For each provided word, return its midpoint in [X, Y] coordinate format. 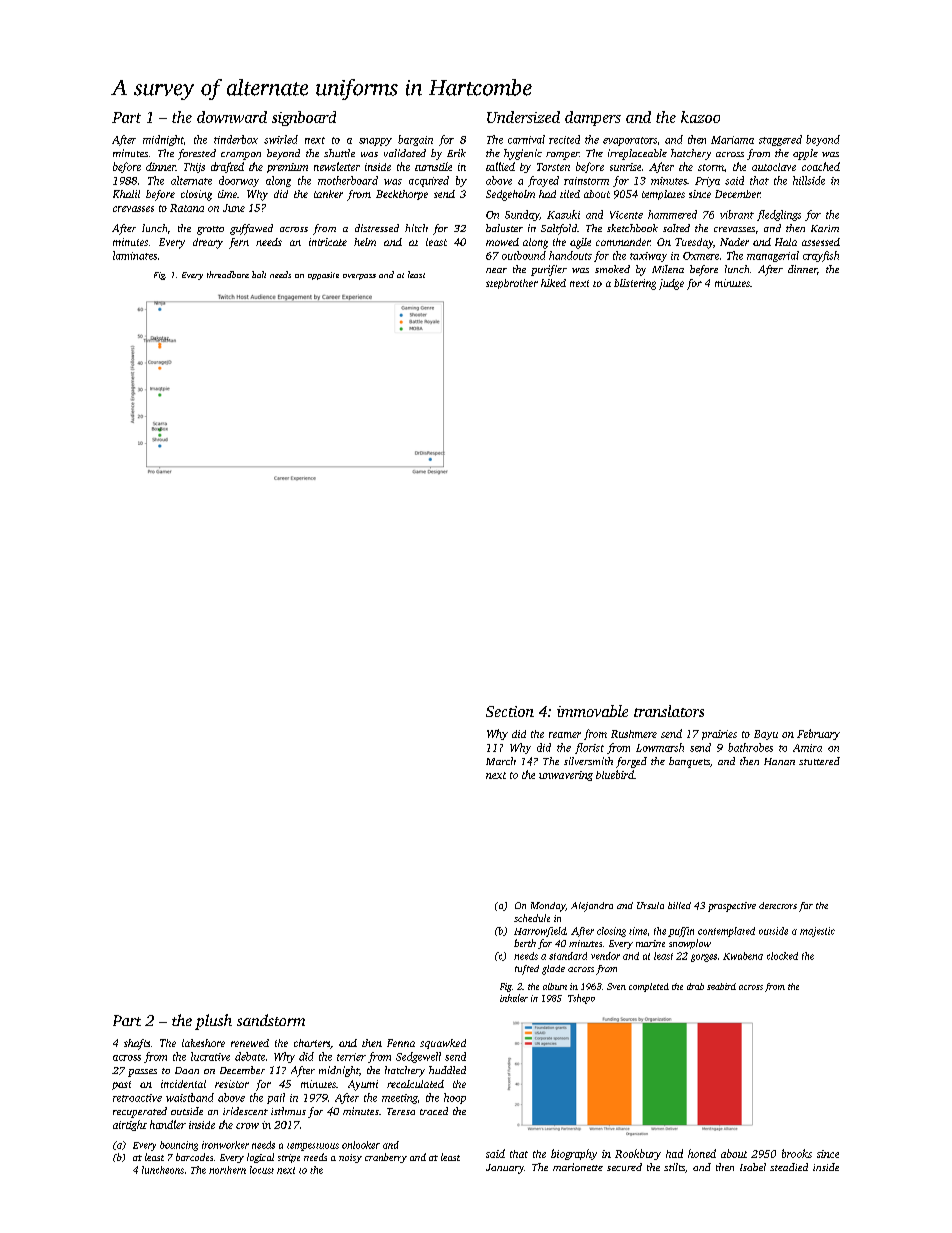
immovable [592, 711]
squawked [443, 1044]
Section [510, 711]
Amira [807, 748]
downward [232, 117]
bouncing [179, 1146]
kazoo [700, 117]
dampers [593, 118]
